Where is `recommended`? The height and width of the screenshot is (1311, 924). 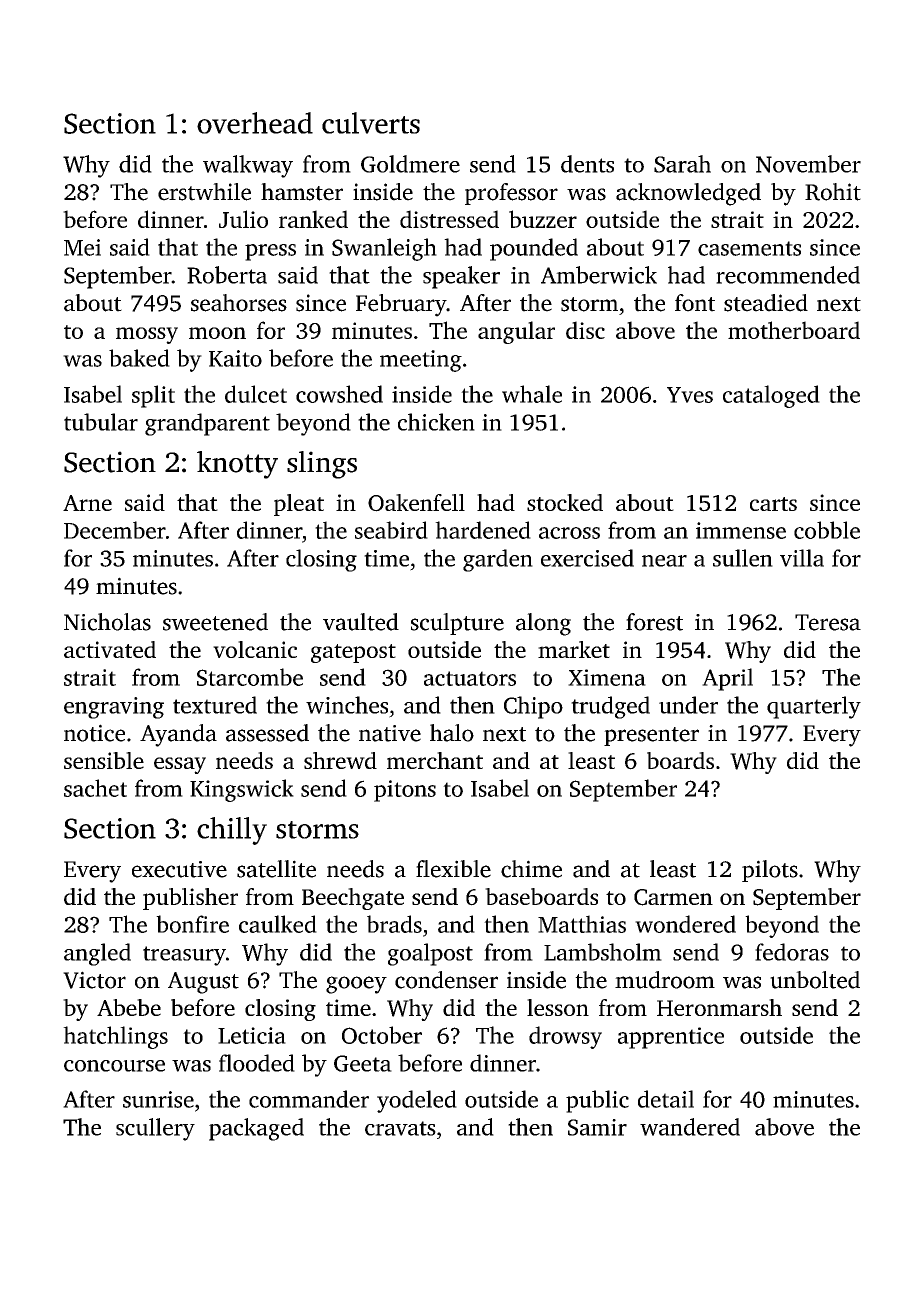
recommended is located at coordinates (788, 275).
